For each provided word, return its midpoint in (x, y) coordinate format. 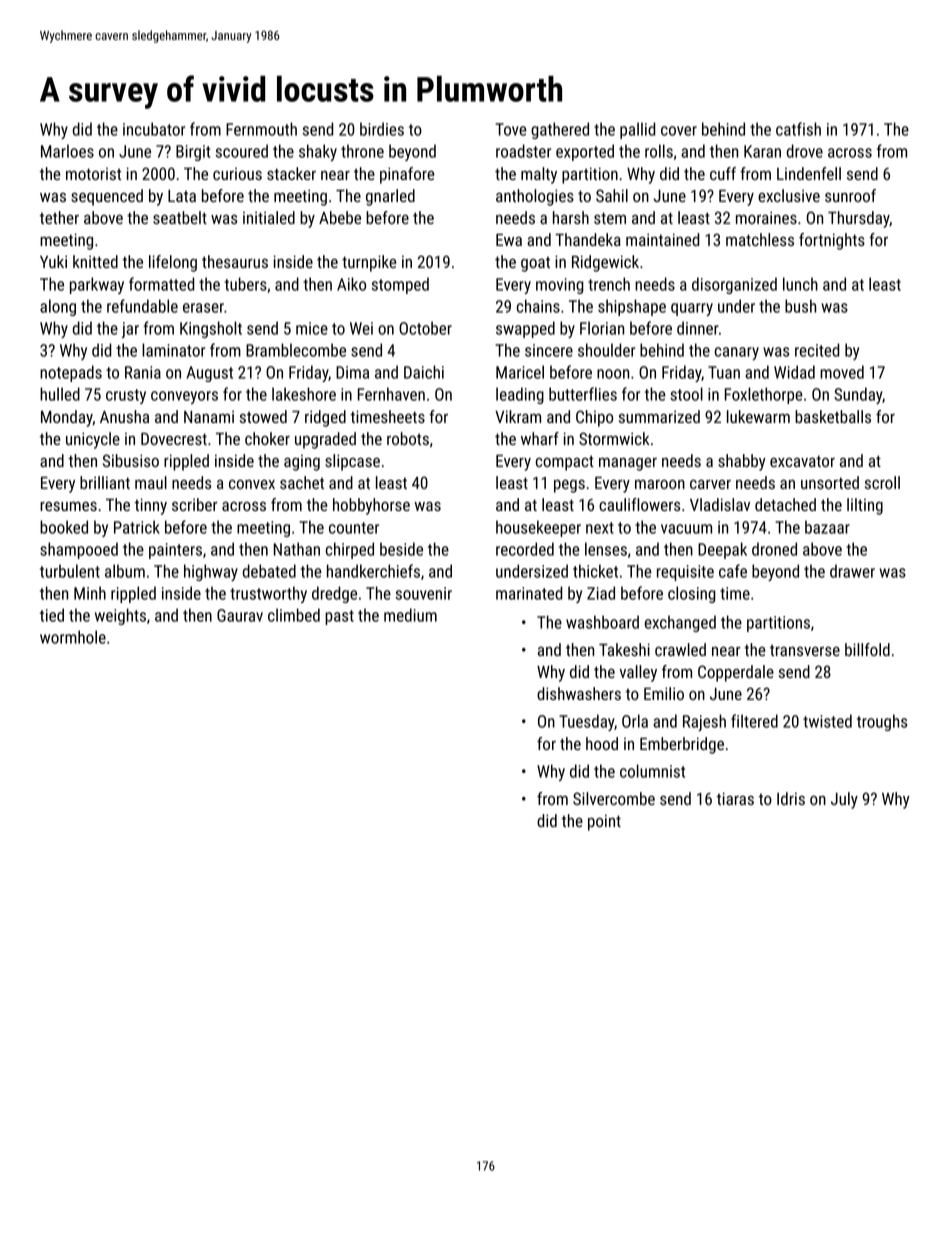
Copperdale (736, 673)
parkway (97, 285)
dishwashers (579, 693)
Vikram (518, 416)
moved (842, 372)
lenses (606, 549)
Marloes (67, 151)
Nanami (209, 417)
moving (560, 286)
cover (679, 131)
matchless (760, 239)
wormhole (73, 637)
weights (120, 616)
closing (692, 594)
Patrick (137, 527)
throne (362, 151)
